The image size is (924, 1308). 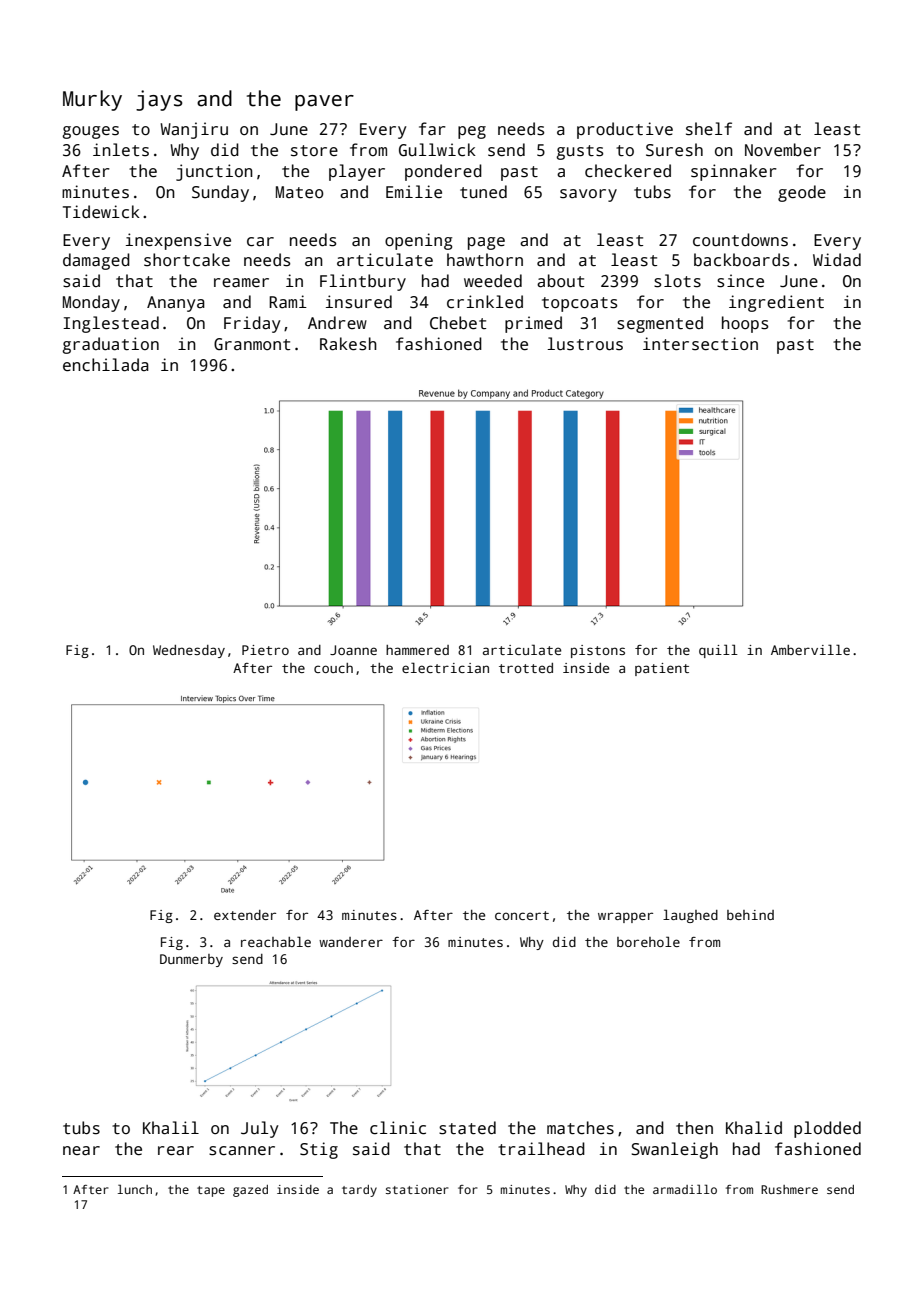 I want to click on concert, so click(x=522, y=915).
